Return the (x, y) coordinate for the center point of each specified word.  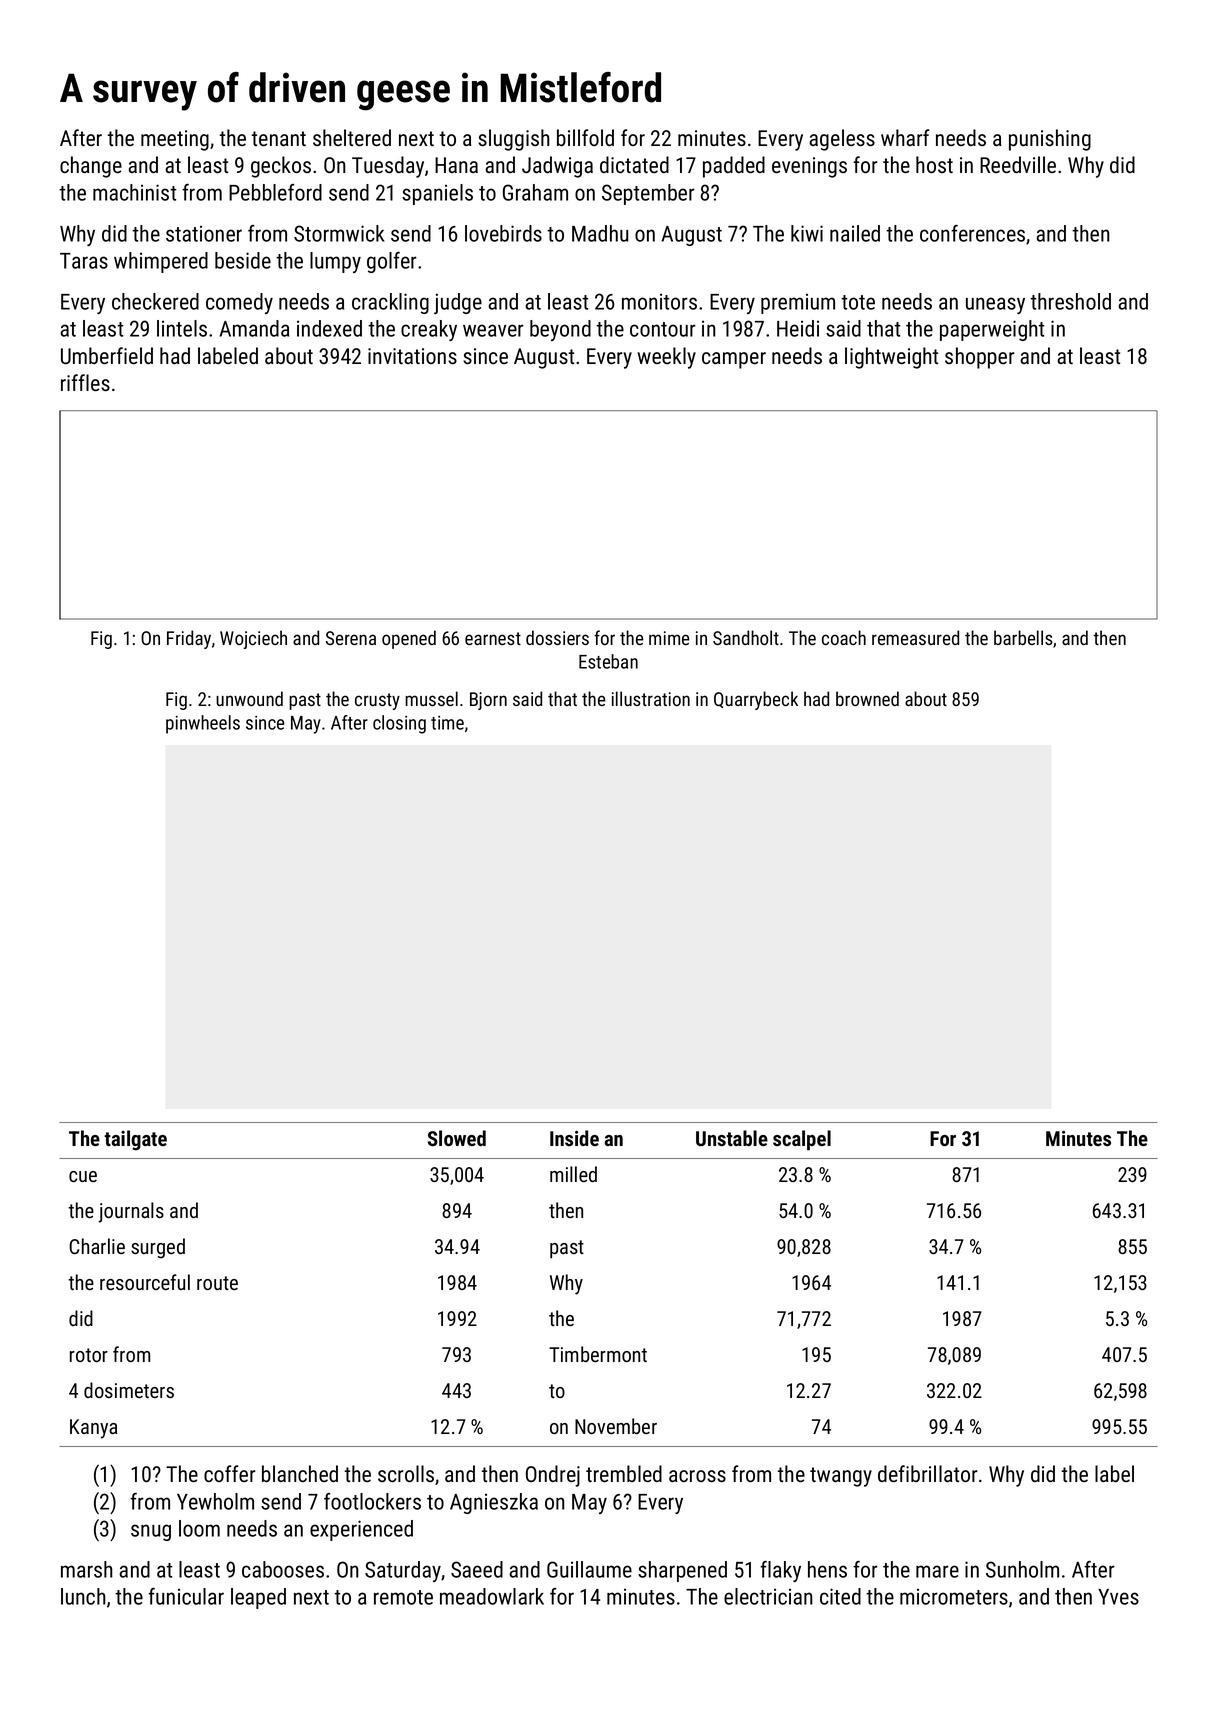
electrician (768, 1596)
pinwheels (203, 724)
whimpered (161, 262)
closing (399, 724)
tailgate (135, 1140)
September (648, 194)
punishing (1050, 140)
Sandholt (746, 637)
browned (867, 698)
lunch (83, 1596)
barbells (1023, 637)
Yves (1118, 1597)
